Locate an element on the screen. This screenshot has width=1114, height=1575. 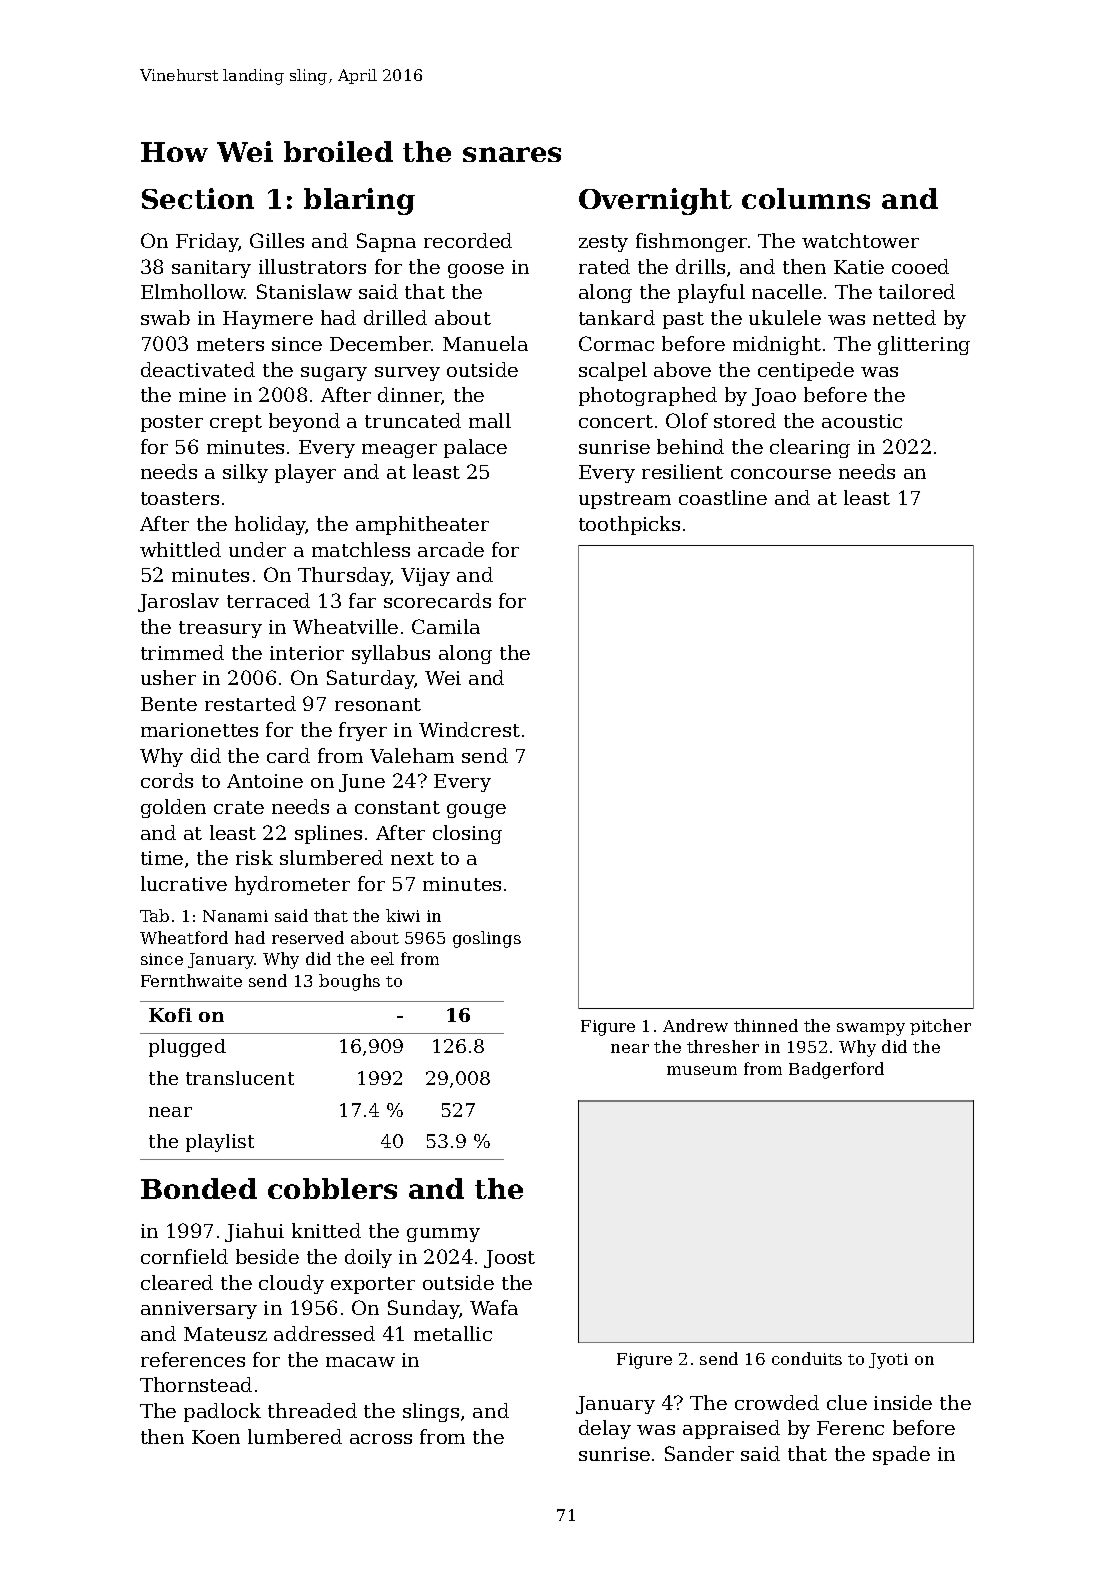
spade is located at coordinates (901, 1455).
